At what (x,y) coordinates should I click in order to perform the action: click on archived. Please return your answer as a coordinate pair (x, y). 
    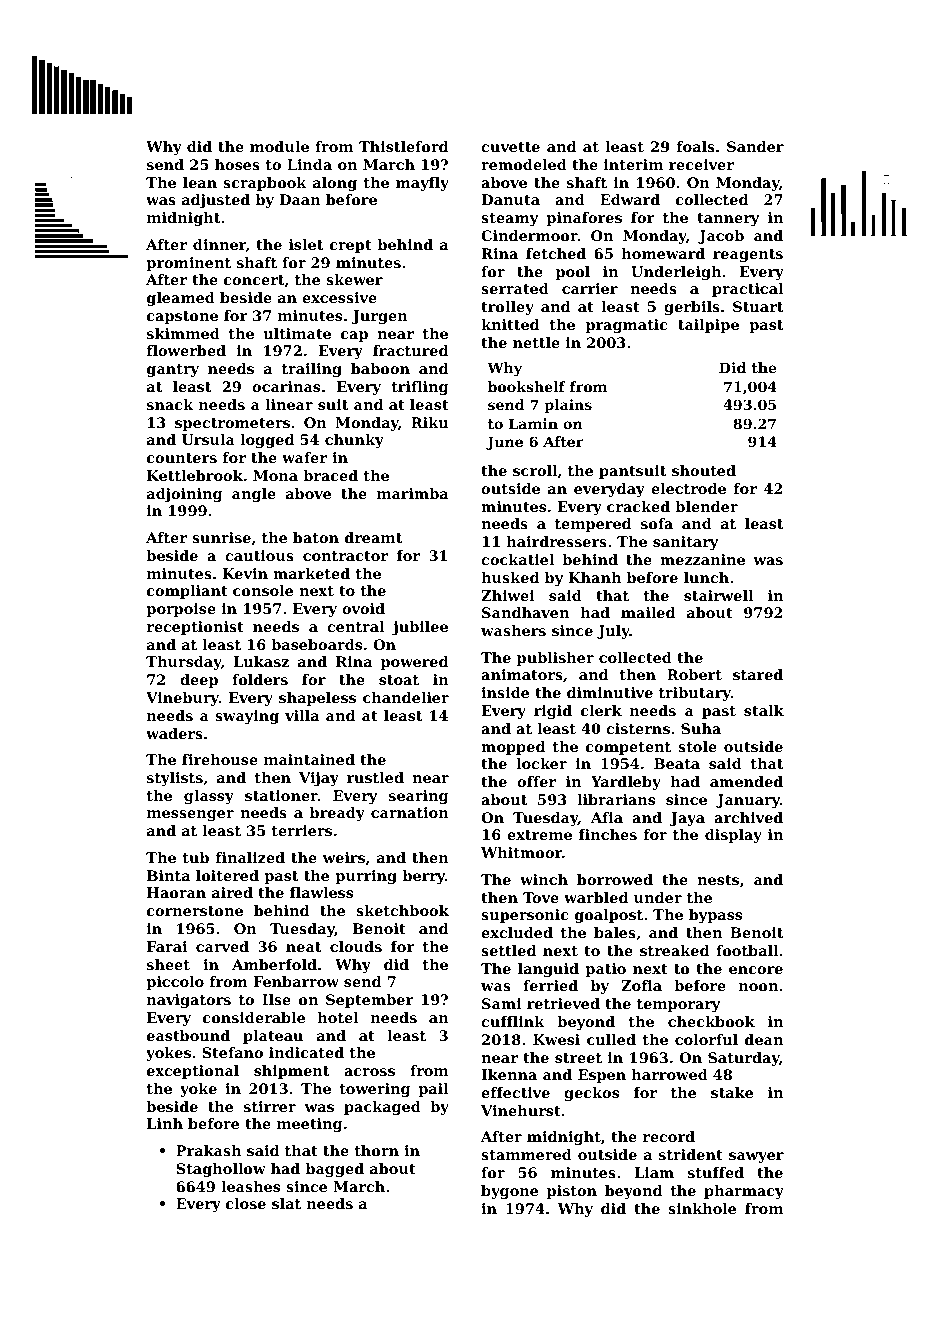
    Looking at the image, I should click on (748, 817).
